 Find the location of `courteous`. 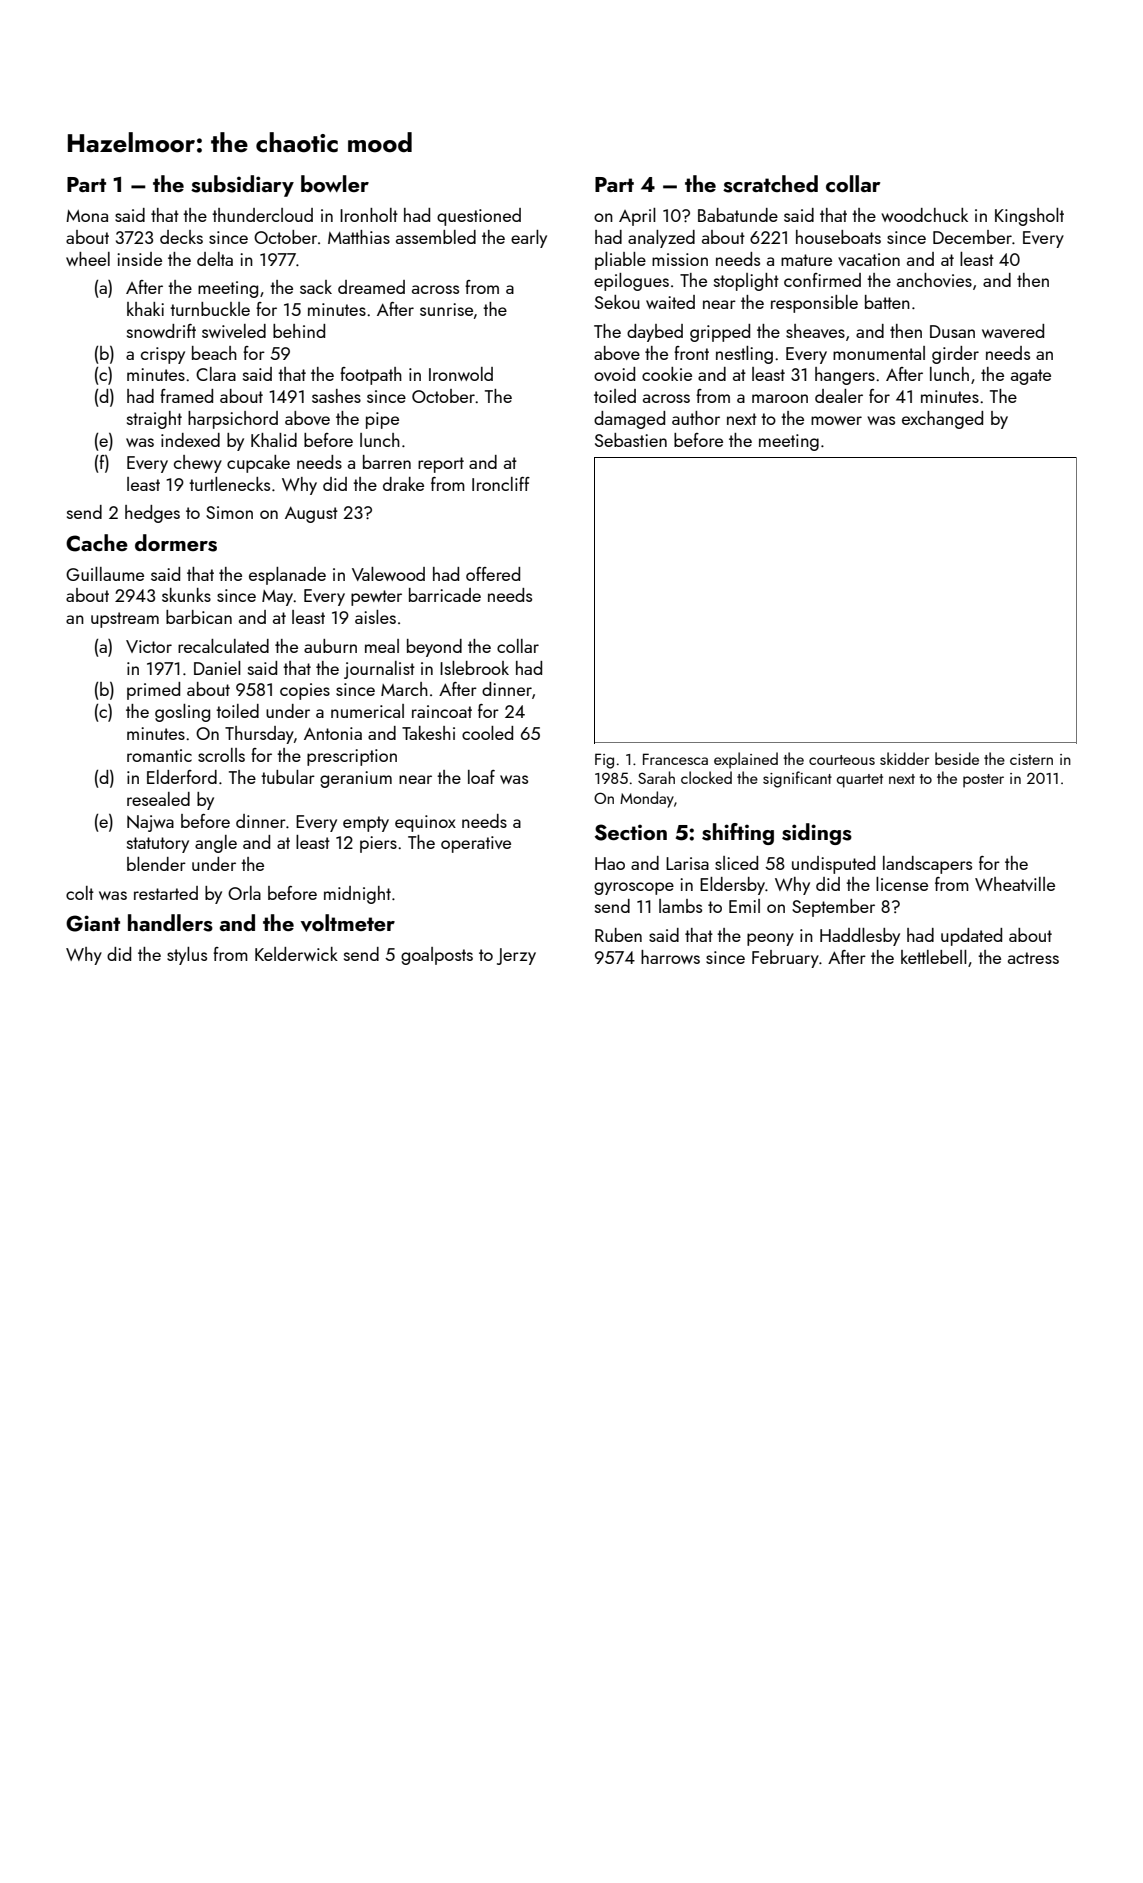

courteous is located at coordinates (842, 760).
